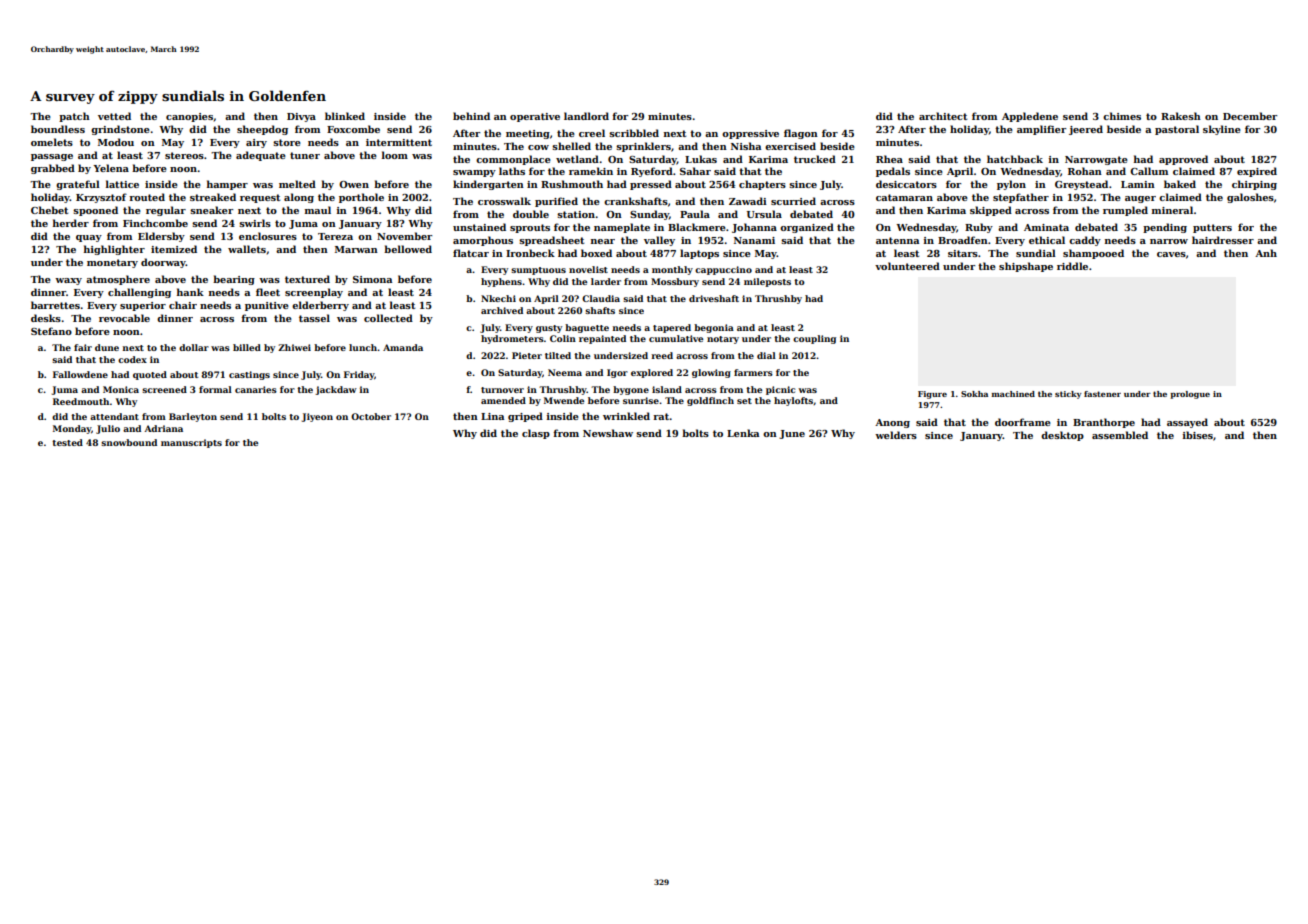 The height and width of the screenshot is (924, 1308). What do you see at coordinates (49, 210) in the screenshot?
I see `Chebet` at bounding box center [49, 210].
